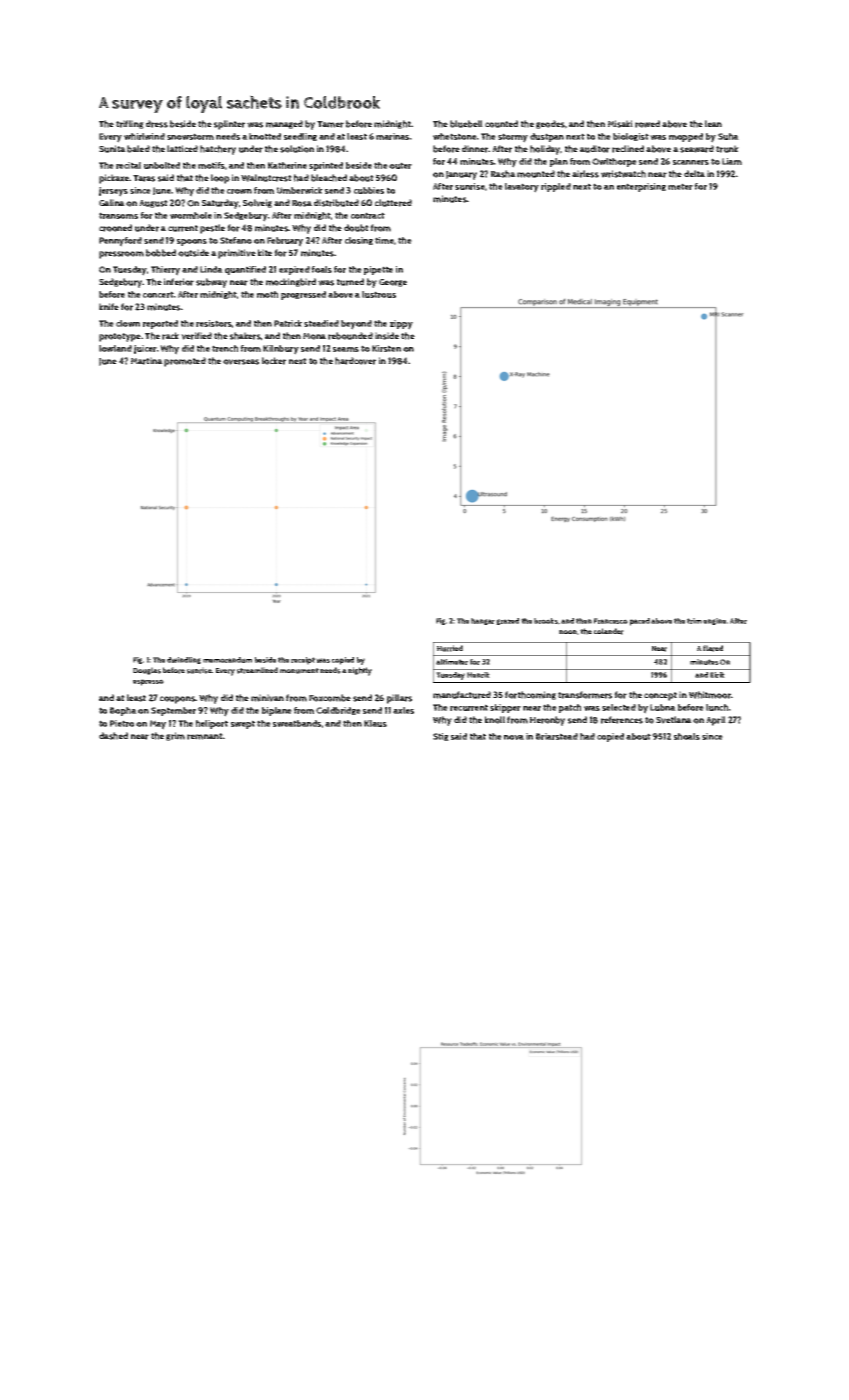 The image size is (849, 1400). Describe the element at coordinates (386, 348) in the screenshot. I see `Kirsten` at that location.
